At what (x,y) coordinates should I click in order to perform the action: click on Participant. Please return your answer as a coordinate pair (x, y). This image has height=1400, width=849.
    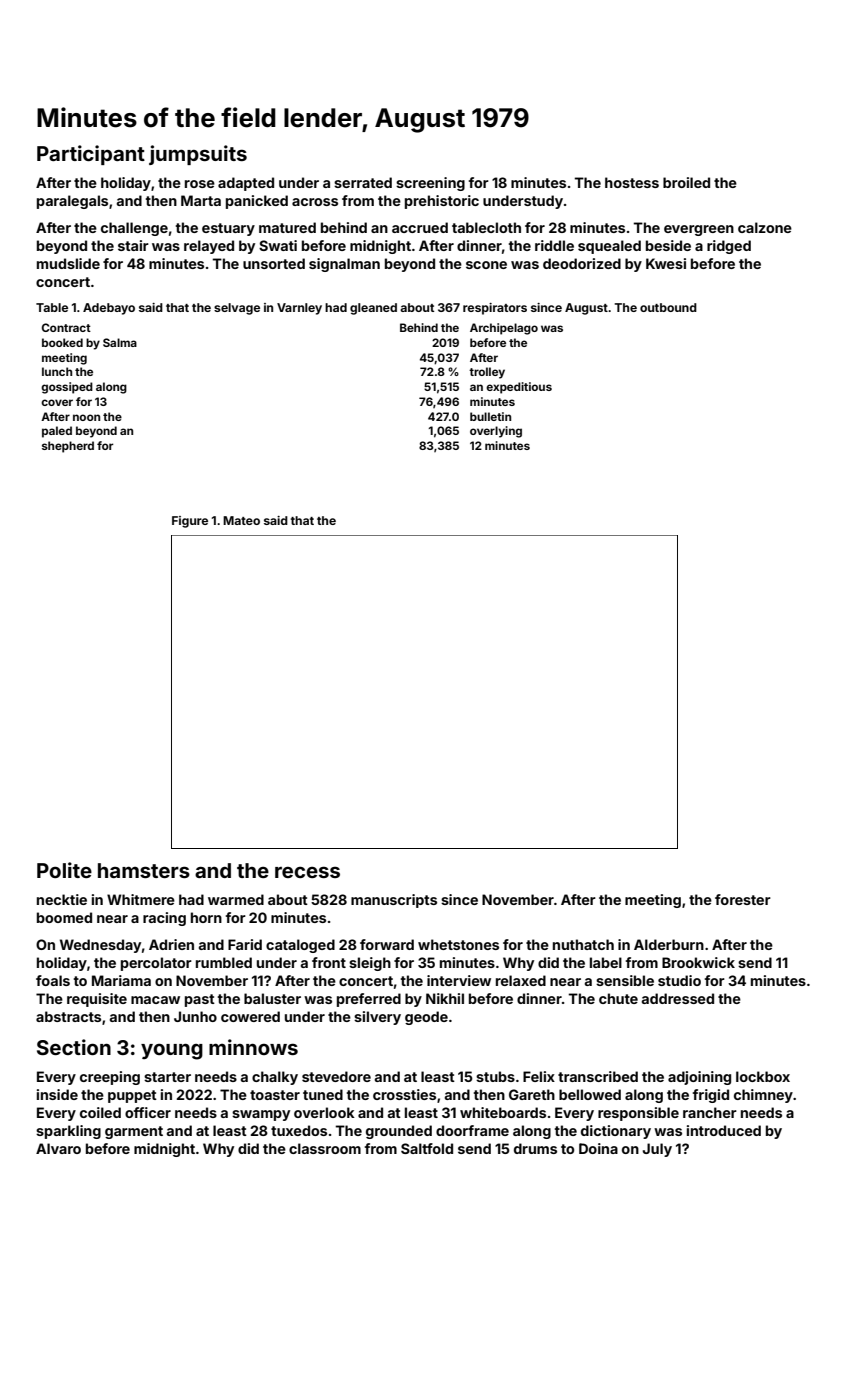
    Looking at the image, I should click on (91, 155).
